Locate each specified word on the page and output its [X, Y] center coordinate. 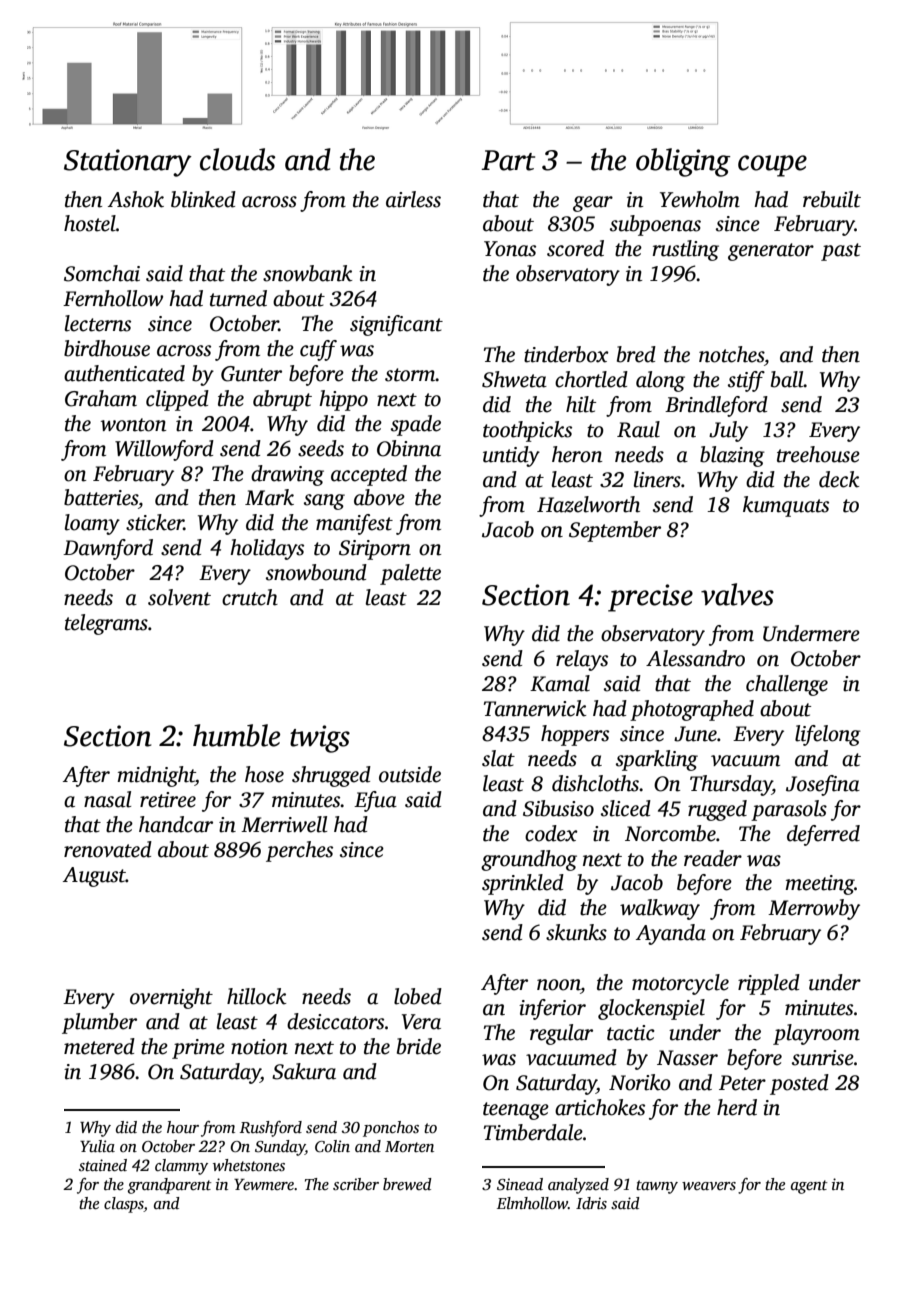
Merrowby [814, 909]
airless [413, 199]
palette [410, 574]
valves [737, 594]
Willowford [164, 450]
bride [419, 1046]
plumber [99, 1023]
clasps [124, 1205]
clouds [237, 159]
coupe [772, 166]
